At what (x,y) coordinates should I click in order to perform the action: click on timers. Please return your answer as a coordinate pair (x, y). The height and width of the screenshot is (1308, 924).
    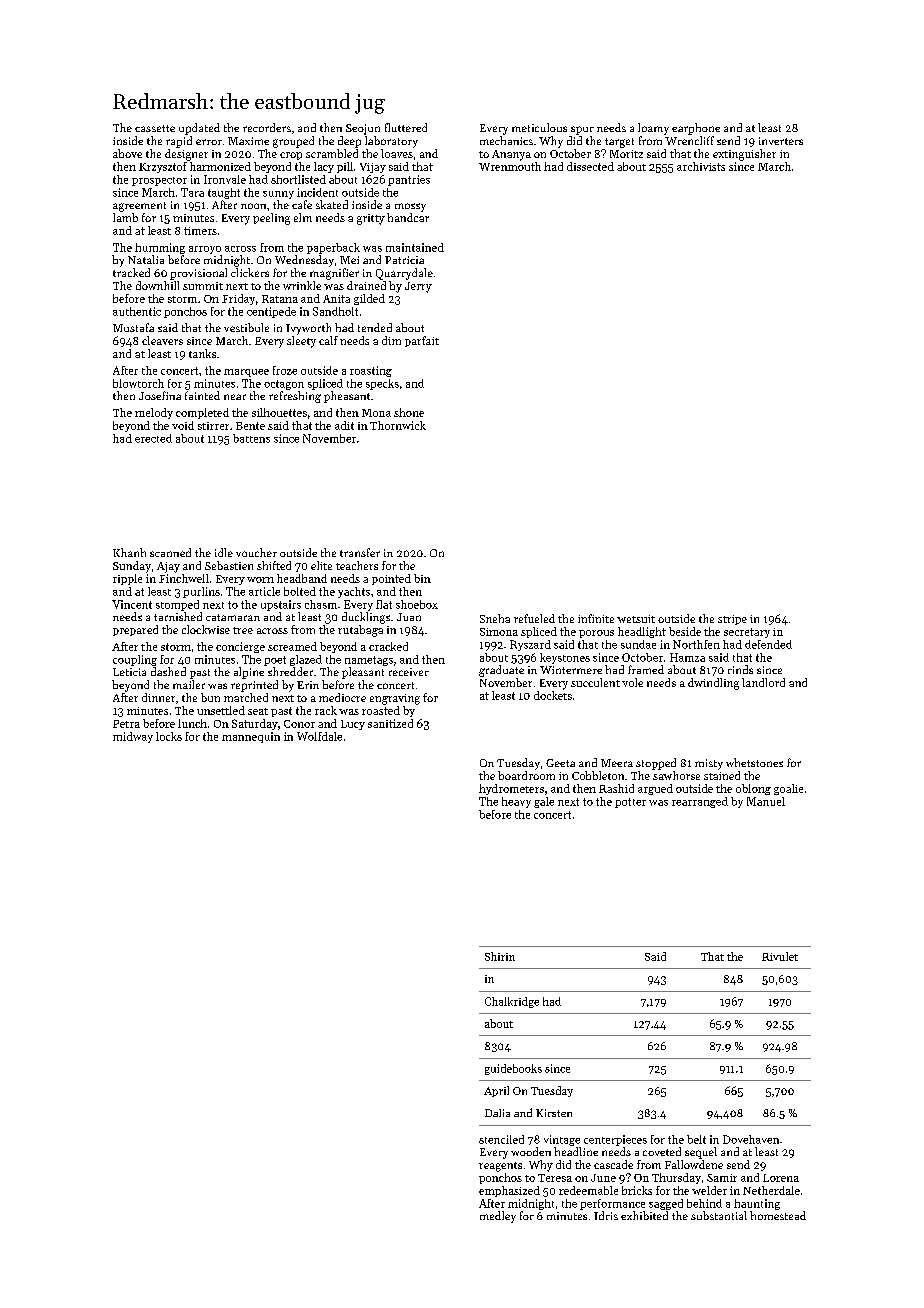
    Looking at the image, I should click on (200, 231).
